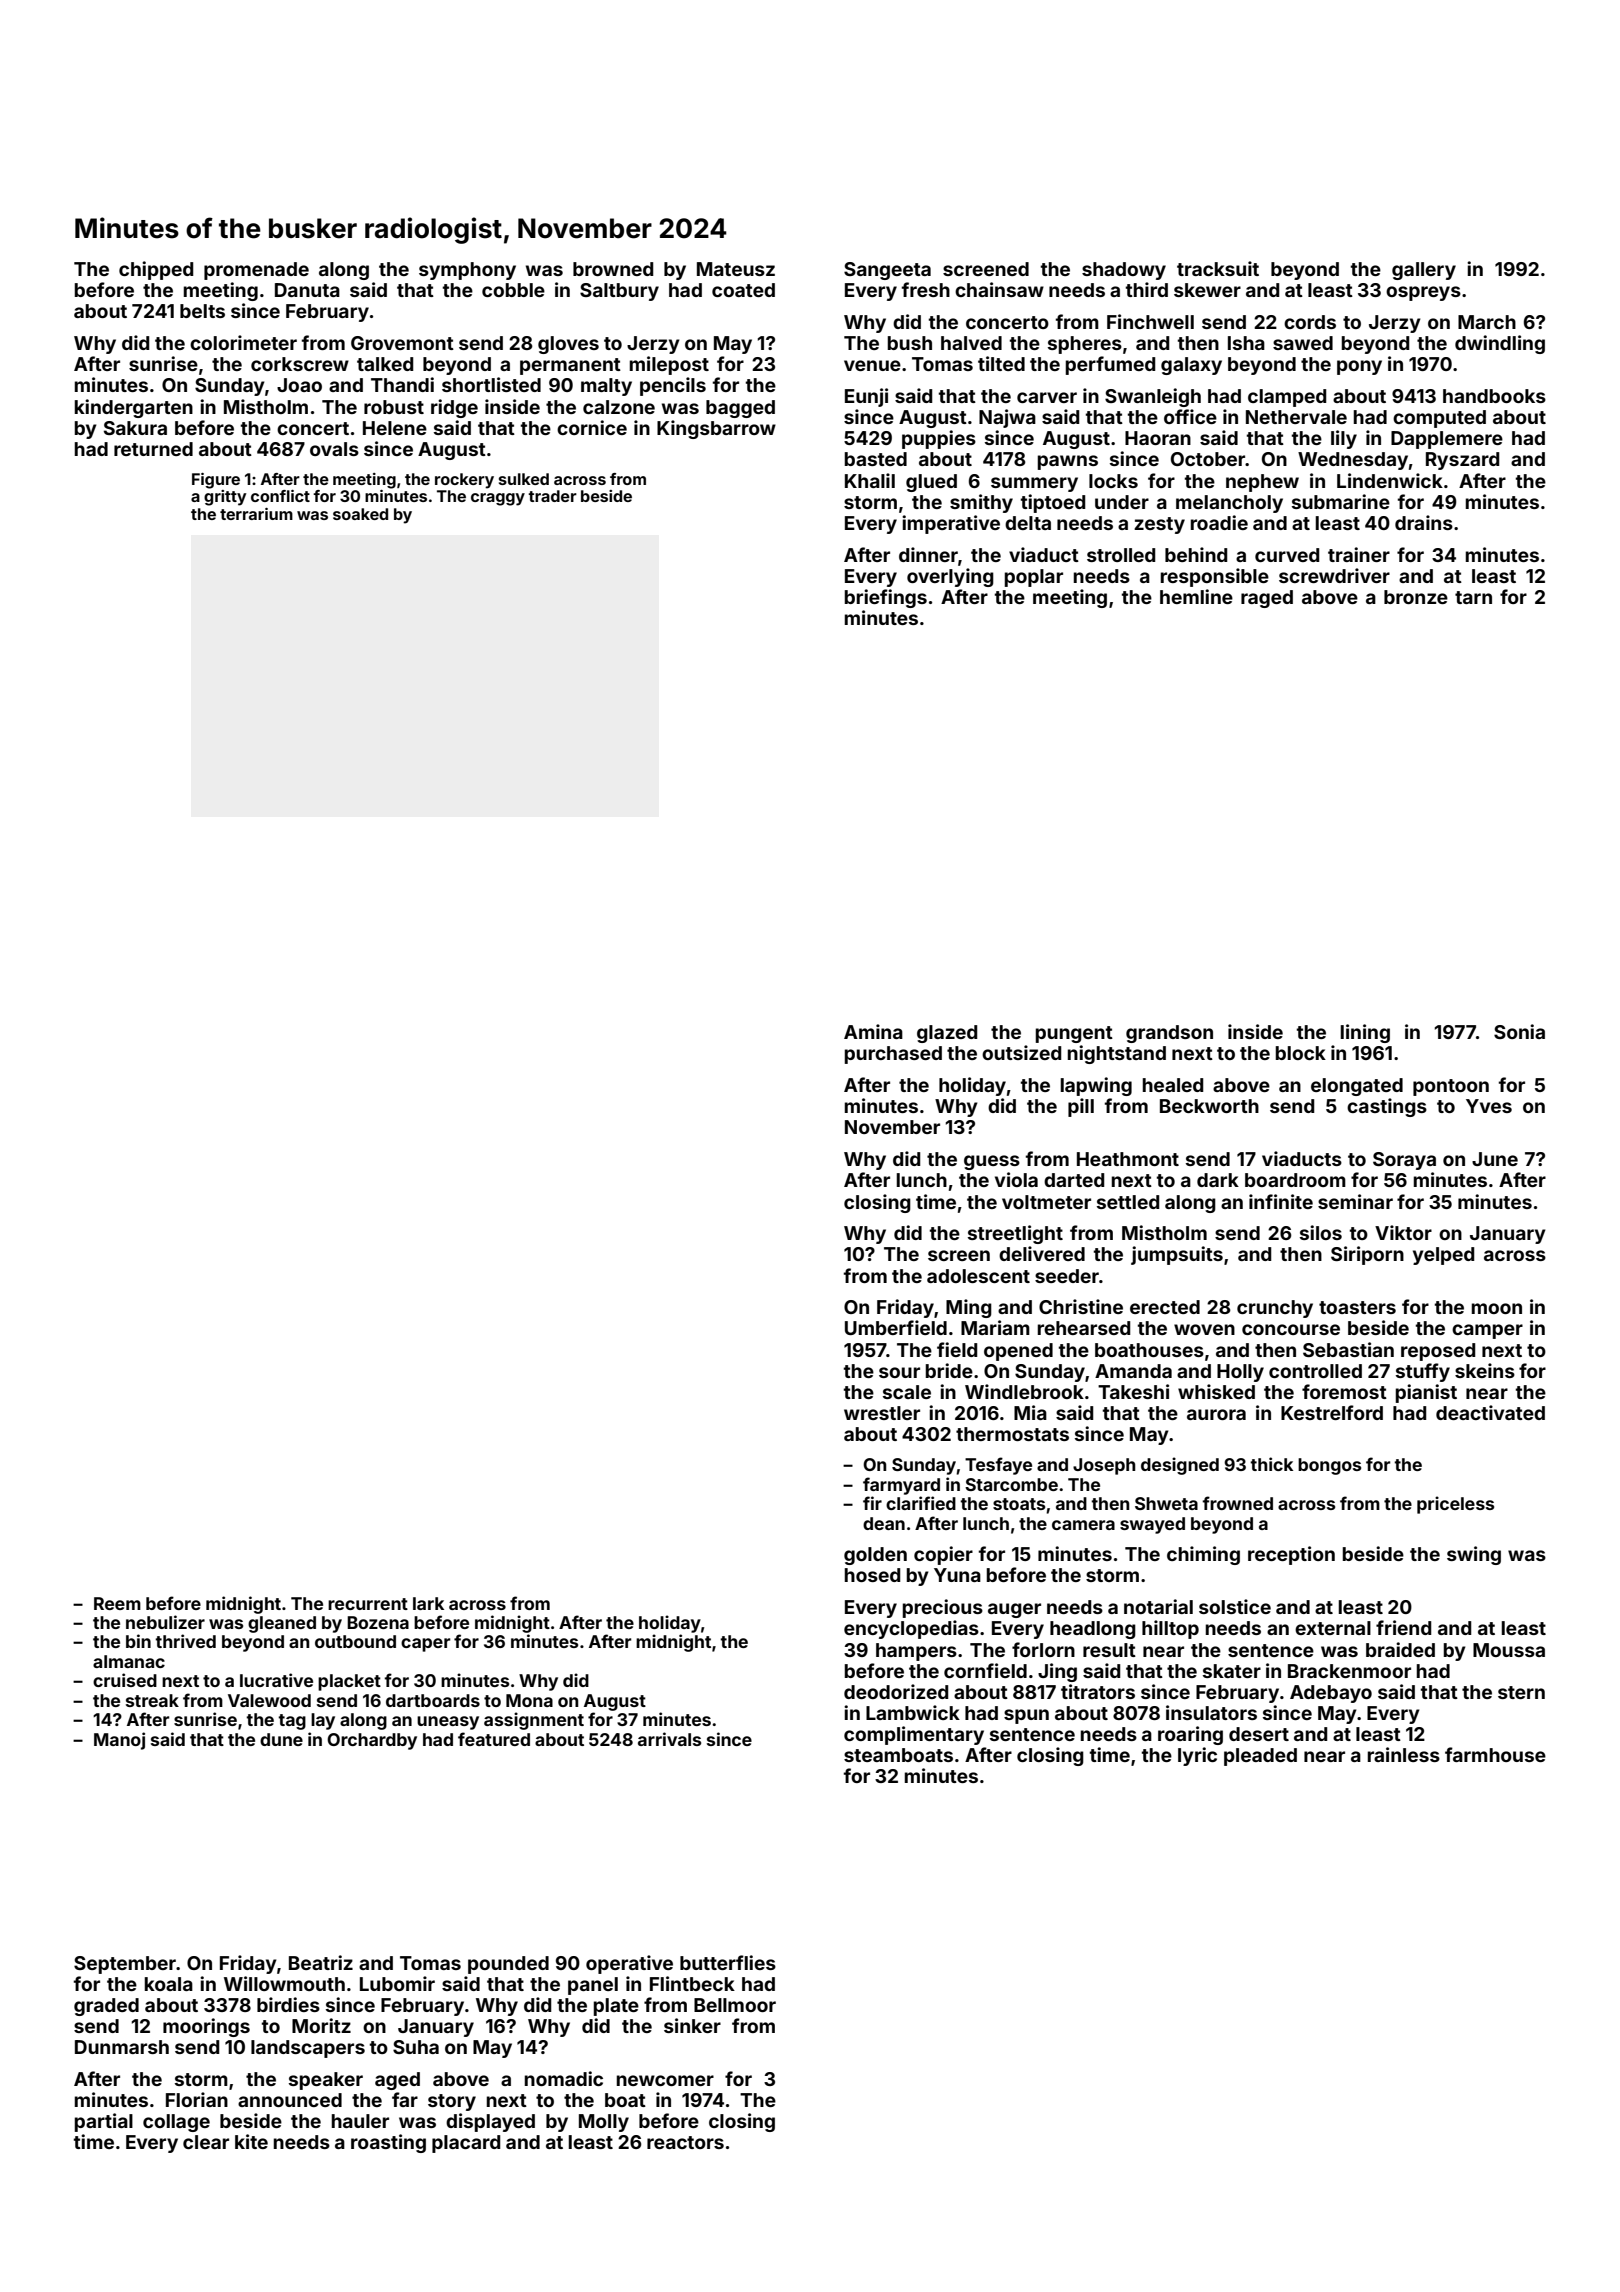  I want to click on sour, so click(899, 1372).
